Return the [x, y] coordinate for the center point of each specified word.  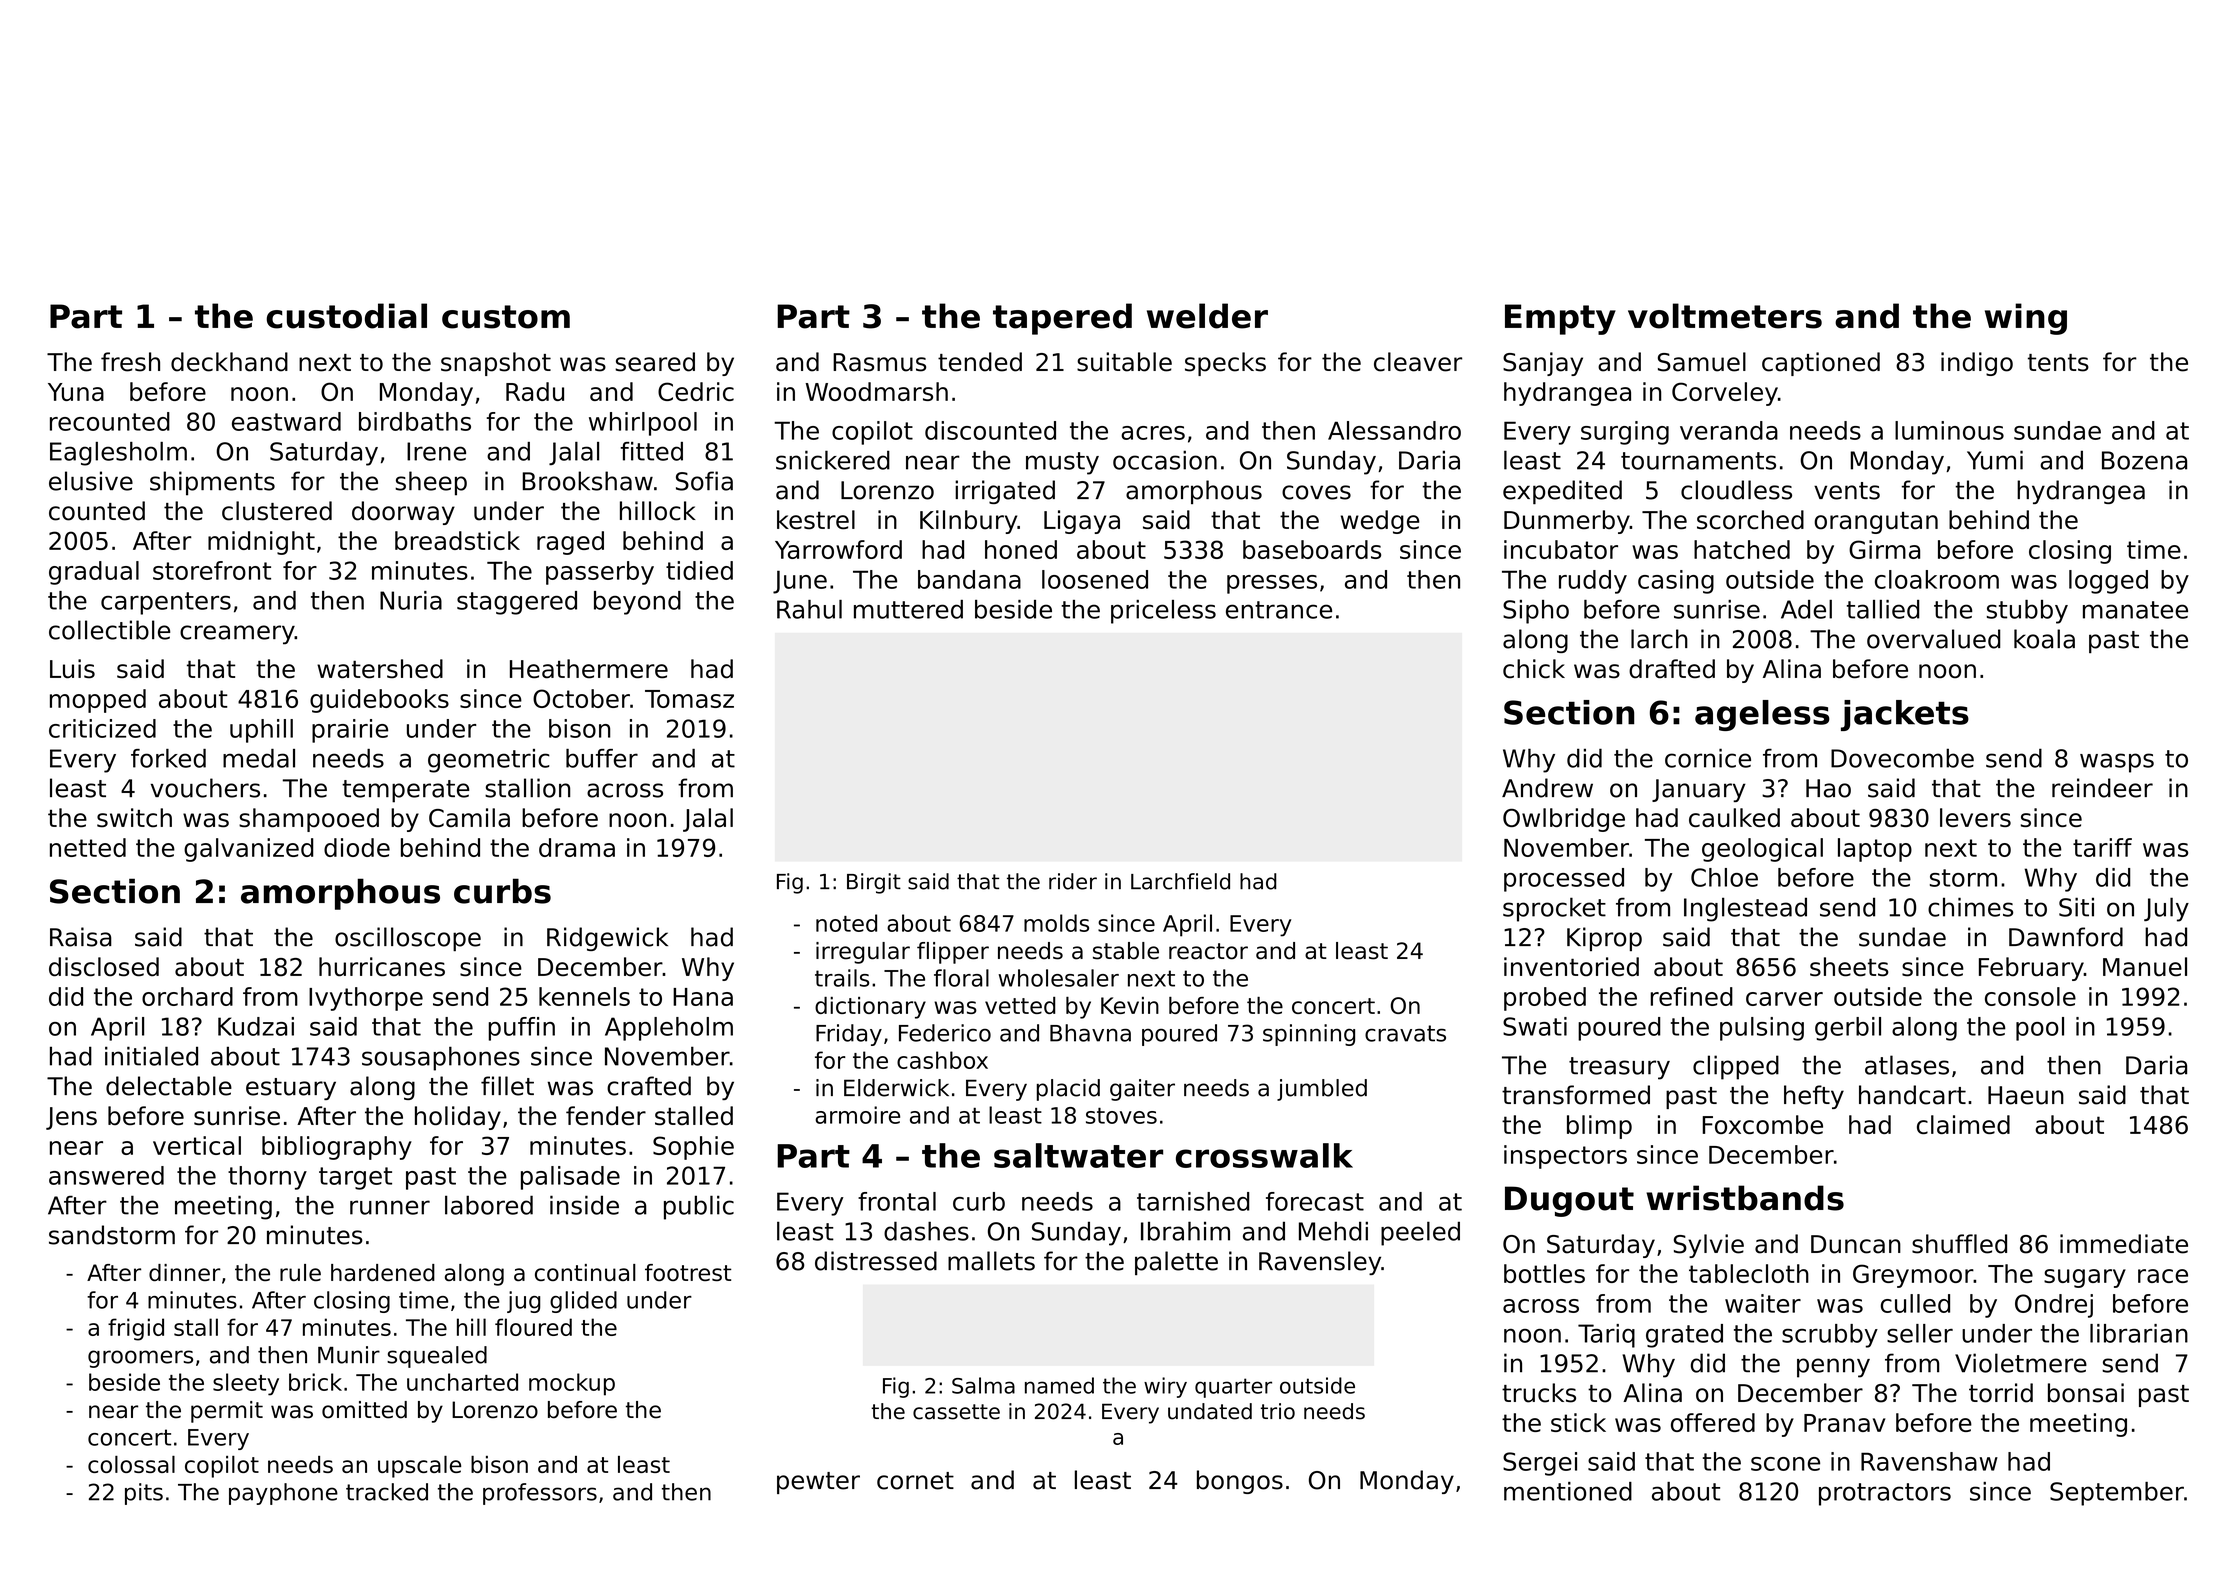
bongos [1240, 1482]
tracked [387, 1492]
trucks [1539, 1393]
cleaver [1418, 362]
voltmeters [1725, 316]
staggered [517, 603]
